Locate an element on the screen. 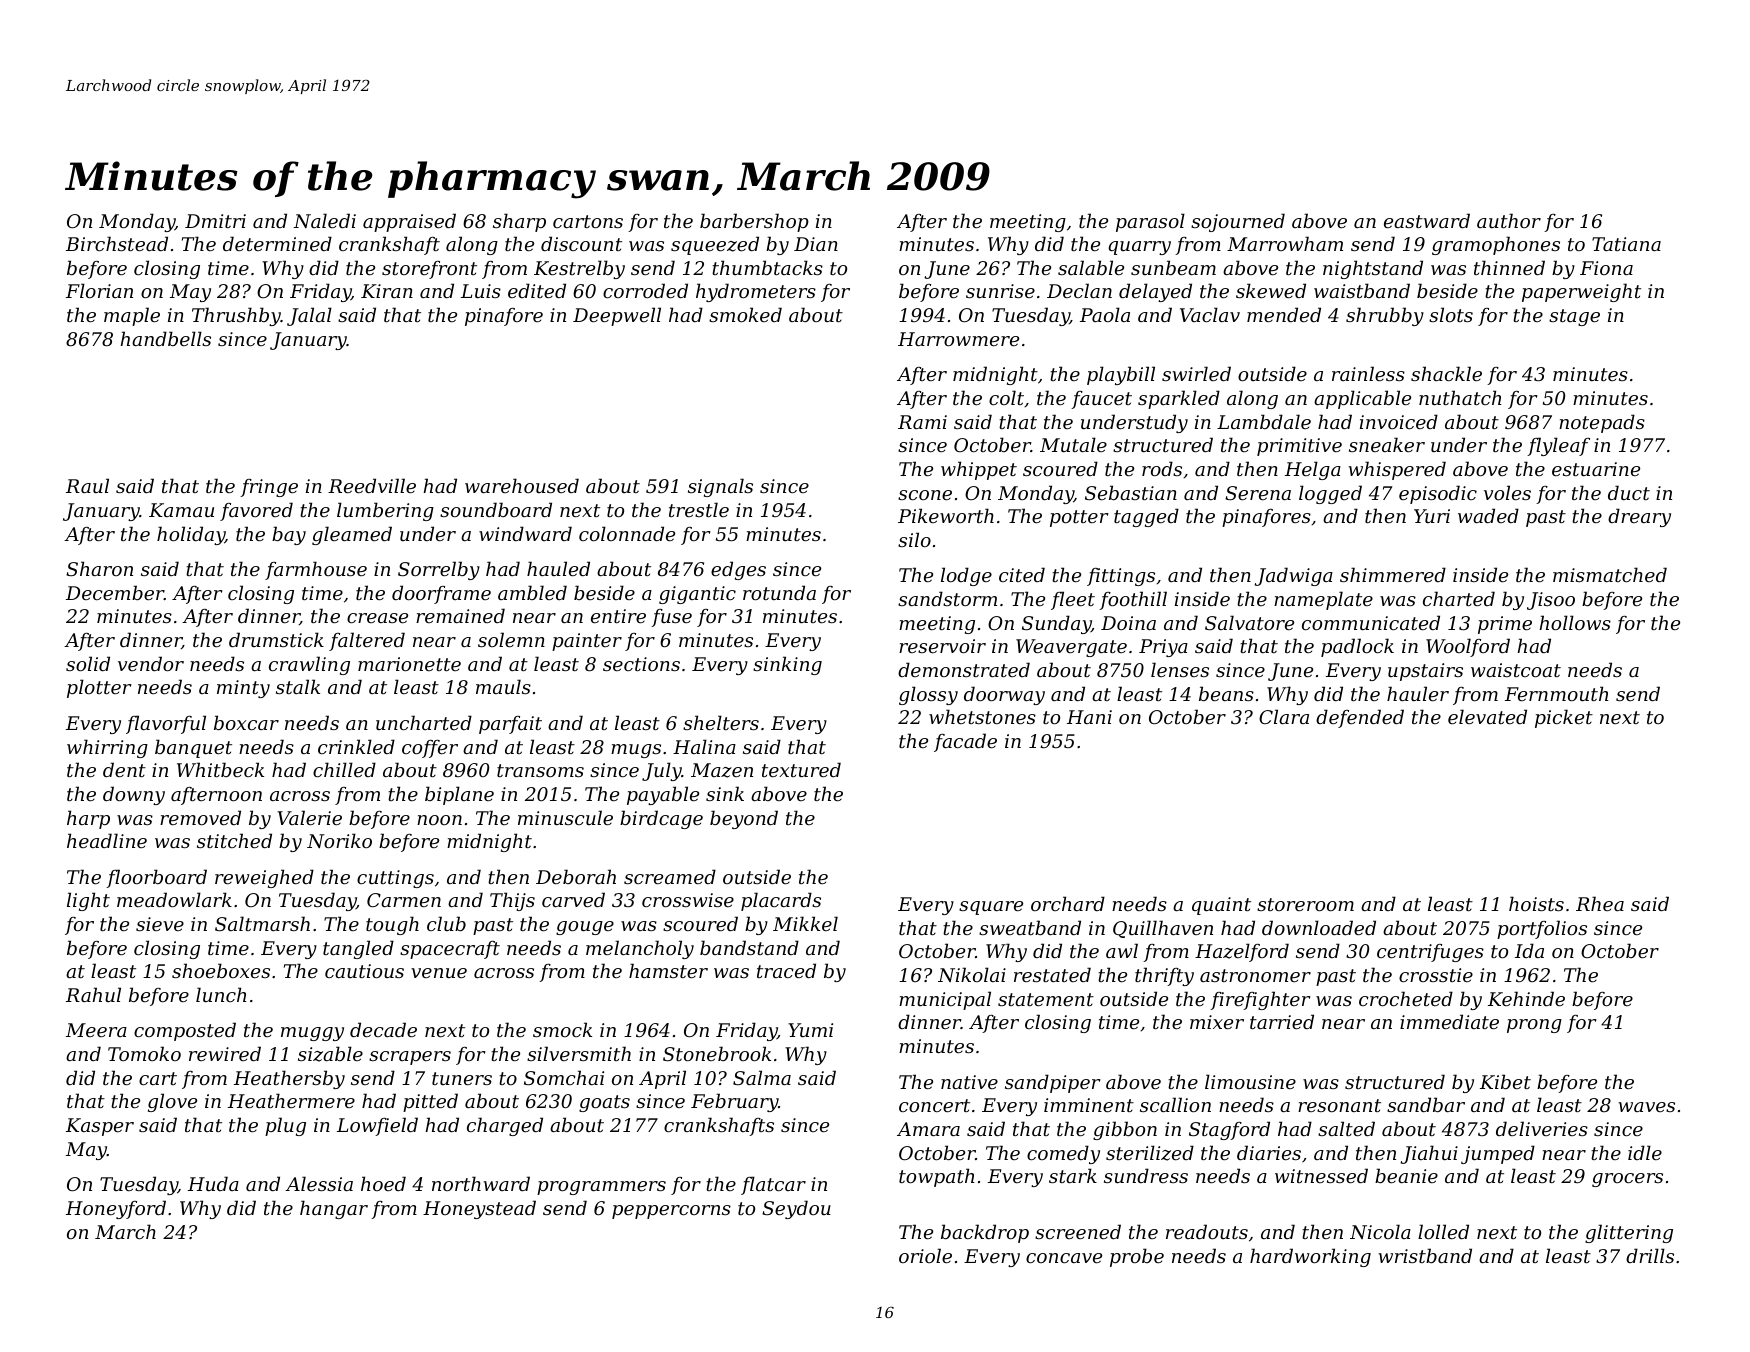  Jalal is located at coordinates (309, 316).
